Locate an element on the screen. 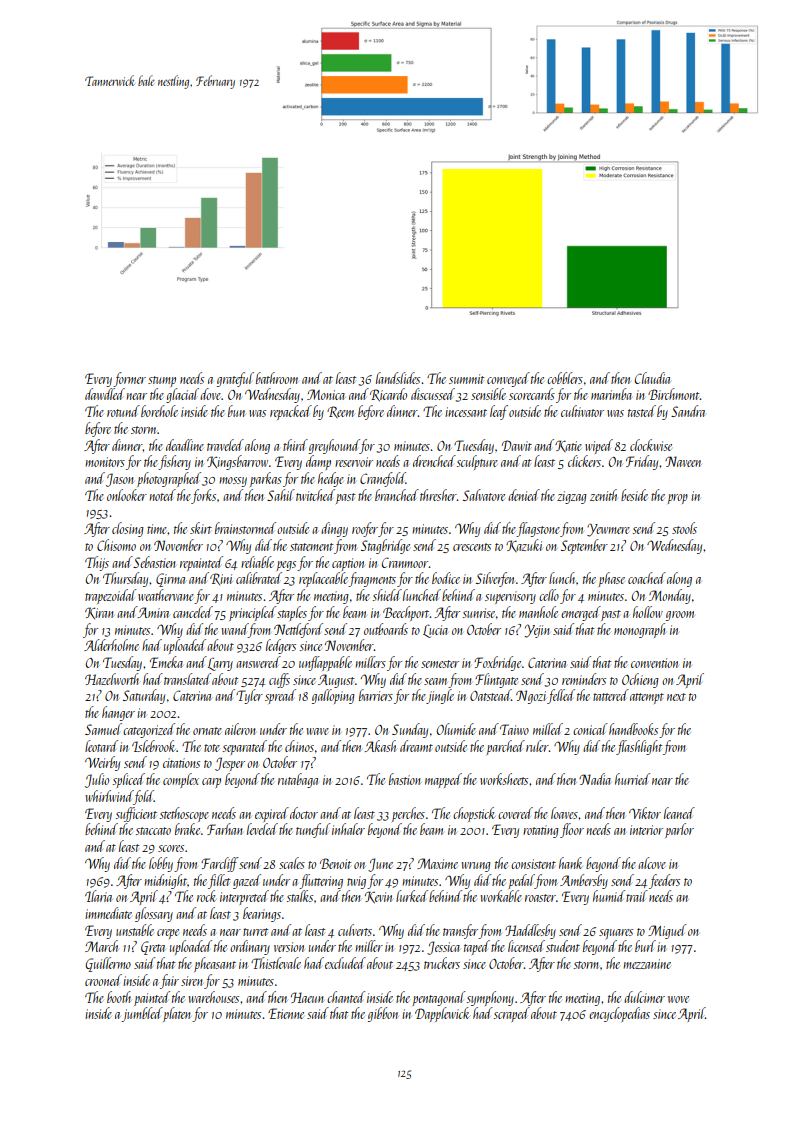  crescents is located at coordinates (472, 547).
